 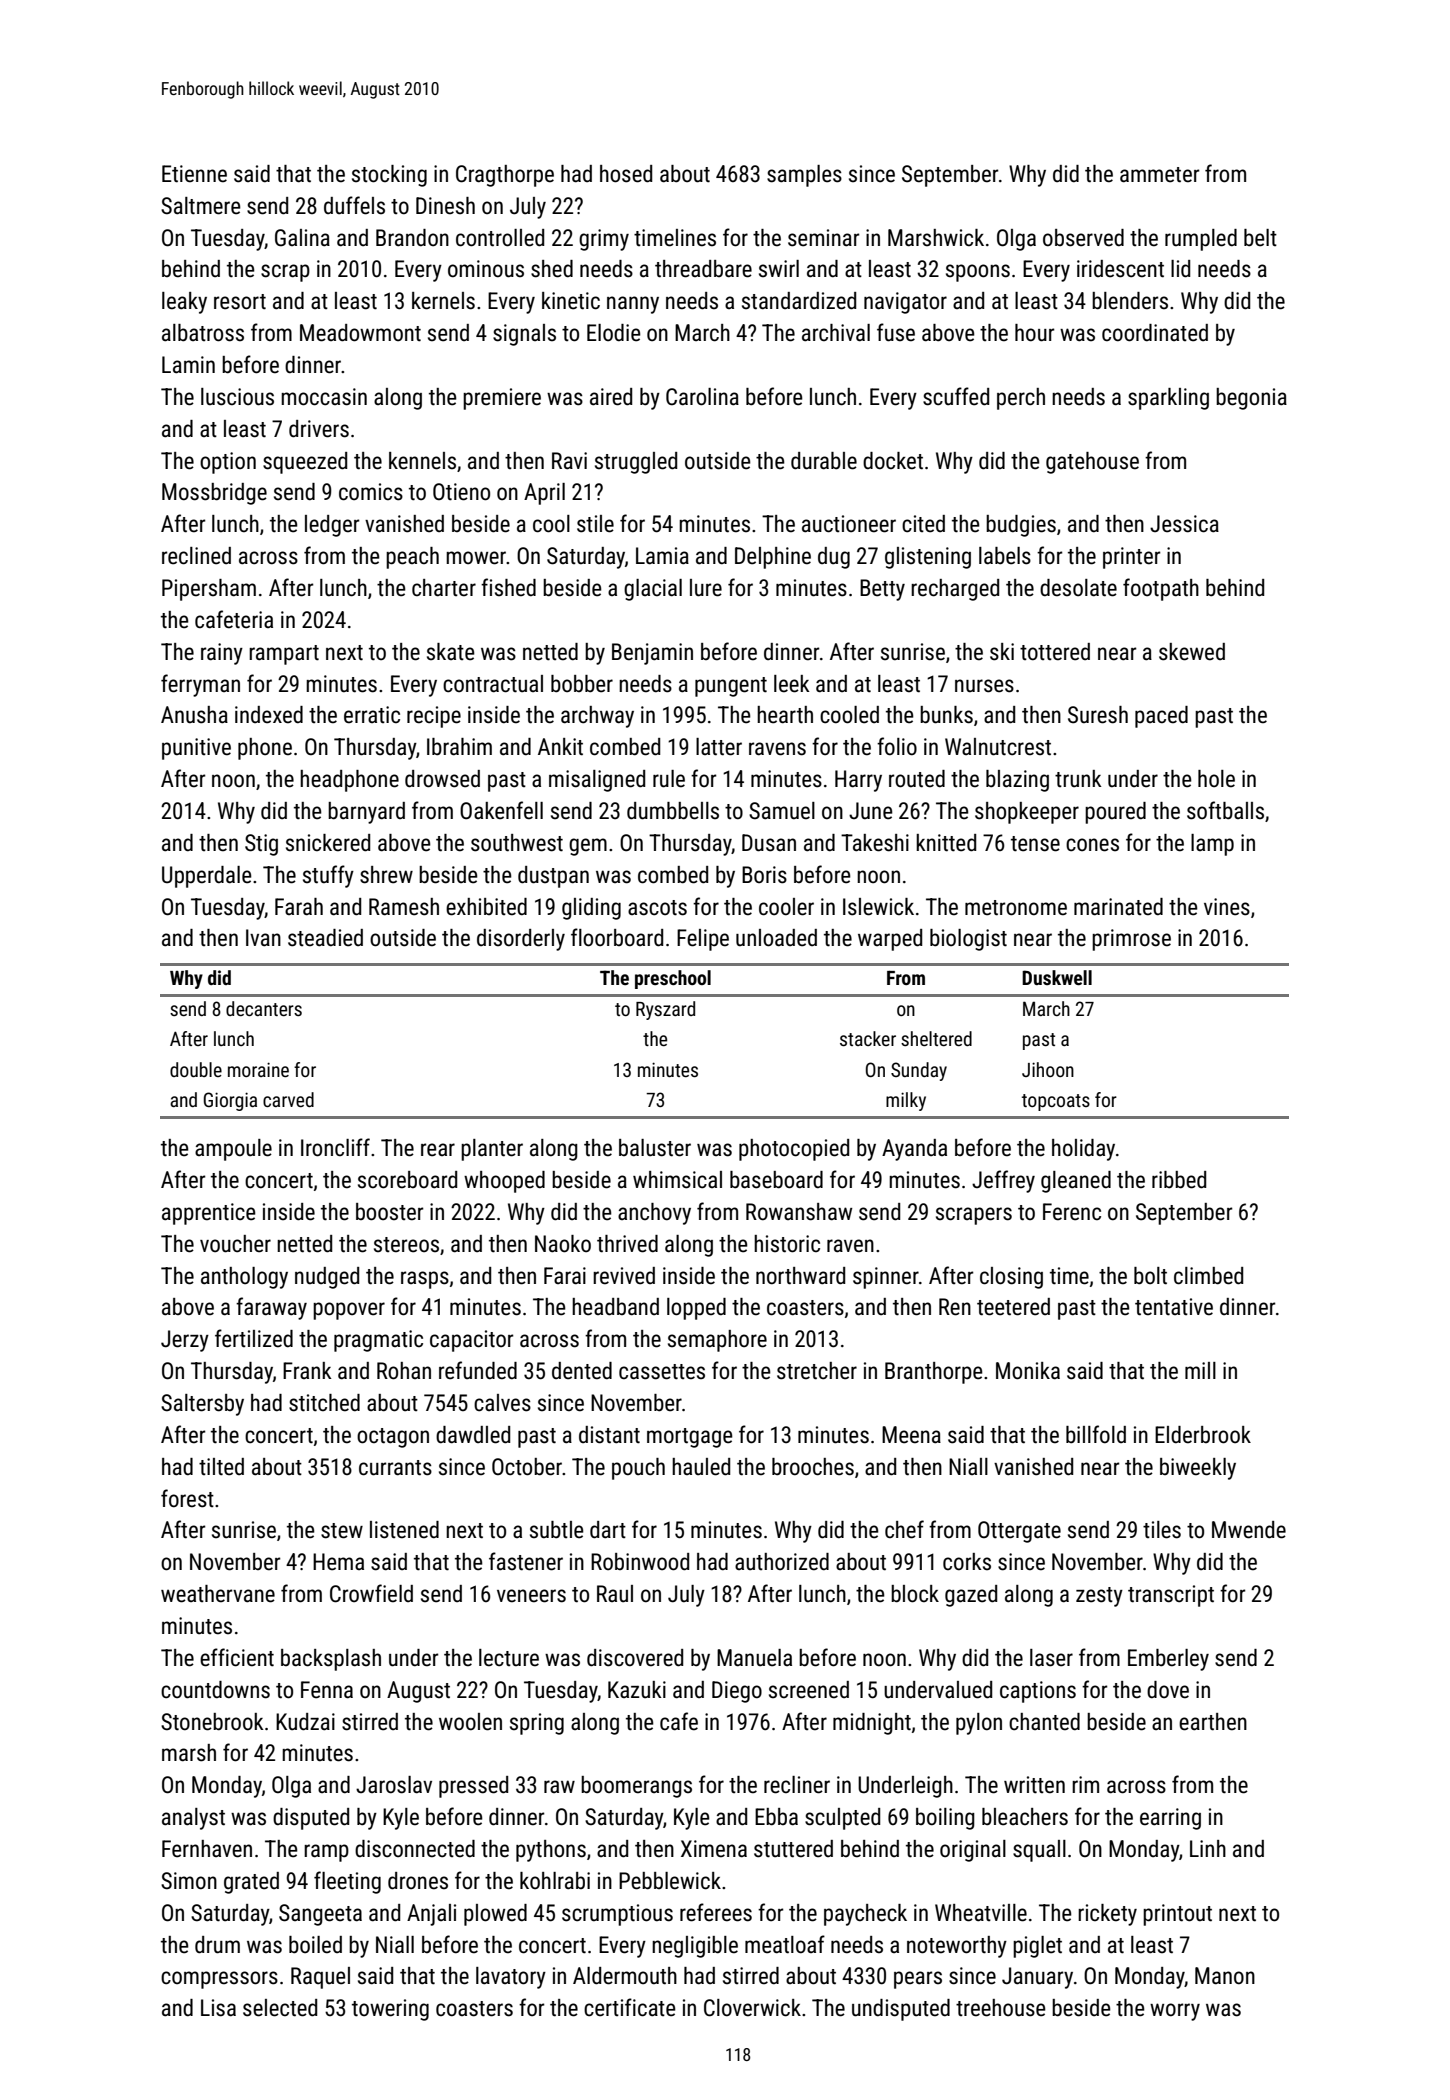 What do you see at coordinates (702, 397) in the screenshot?
I see `Carolina` at bounding box center [702, 397].
